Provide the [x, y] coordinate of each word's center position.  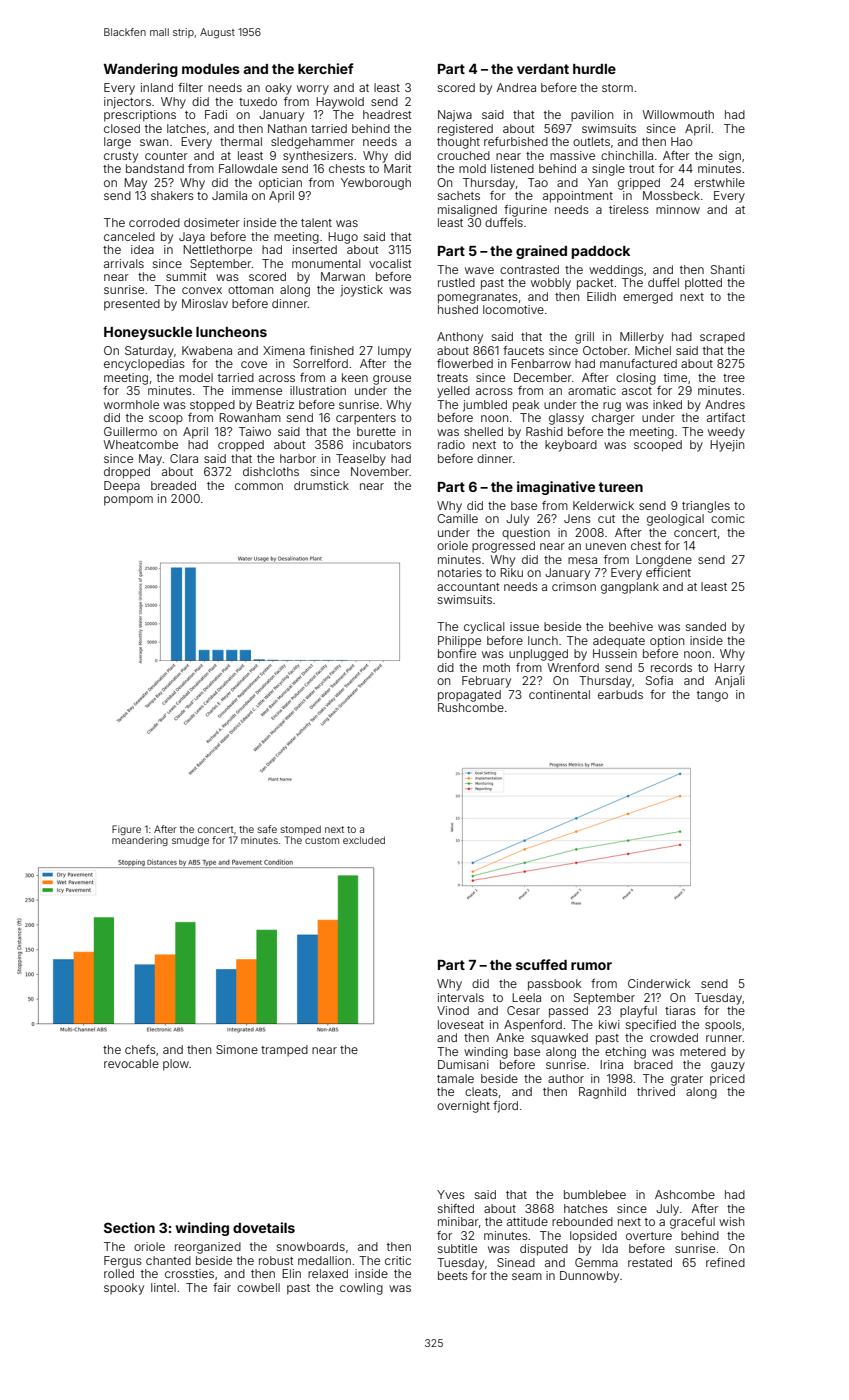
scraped [722, 338]
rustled [456, 282]
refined [725, 1262]
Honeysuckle [148, 333]
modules [211, 69]
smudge [190, 841]
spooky [124, 1289]
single [608, 170]
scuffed [541, 964]
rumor [591, 966]
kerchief [326, 68]
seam [527, 1276]
